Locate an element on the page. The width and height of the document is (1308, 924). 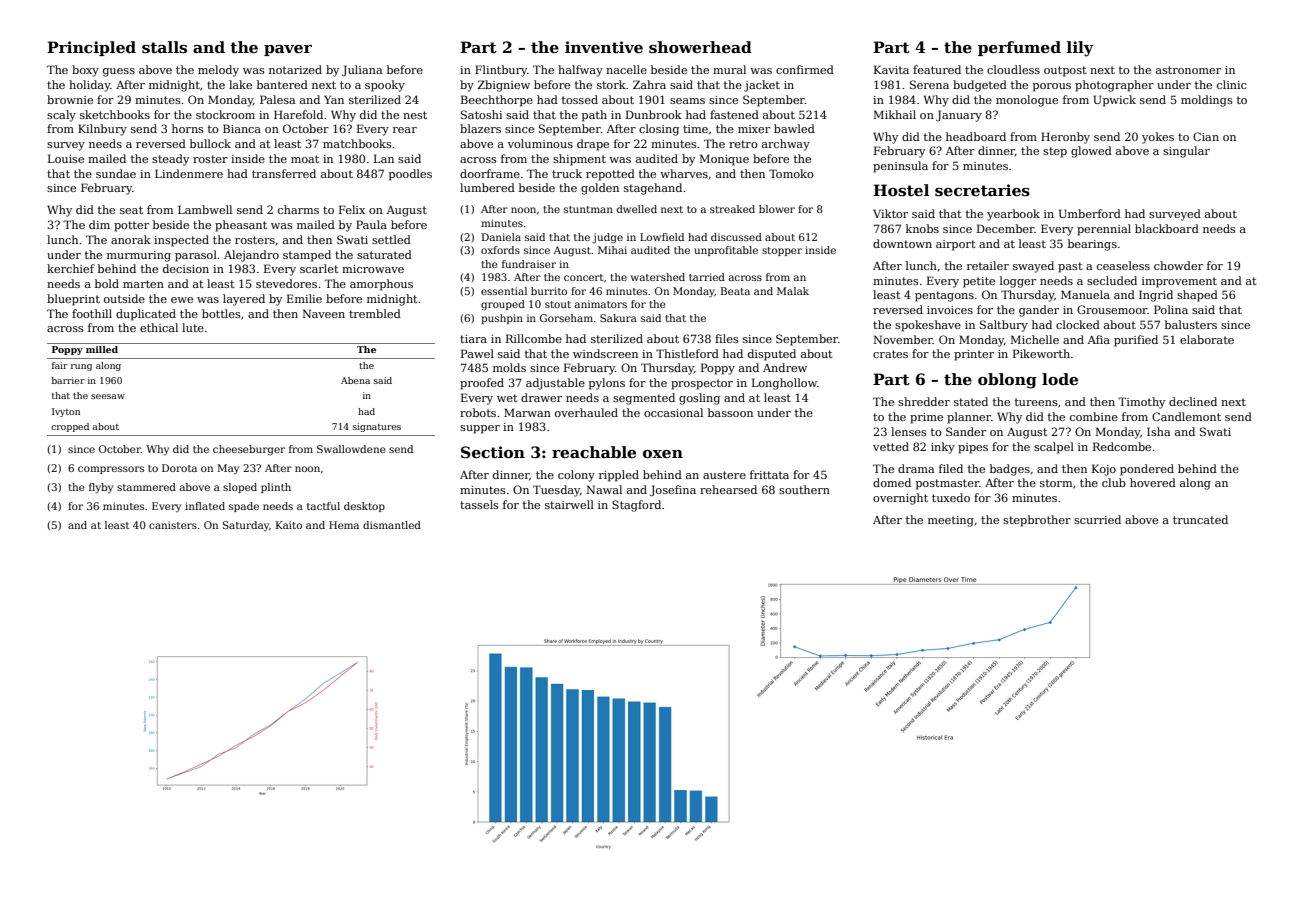
past is located at coordinates (1070, 267).
